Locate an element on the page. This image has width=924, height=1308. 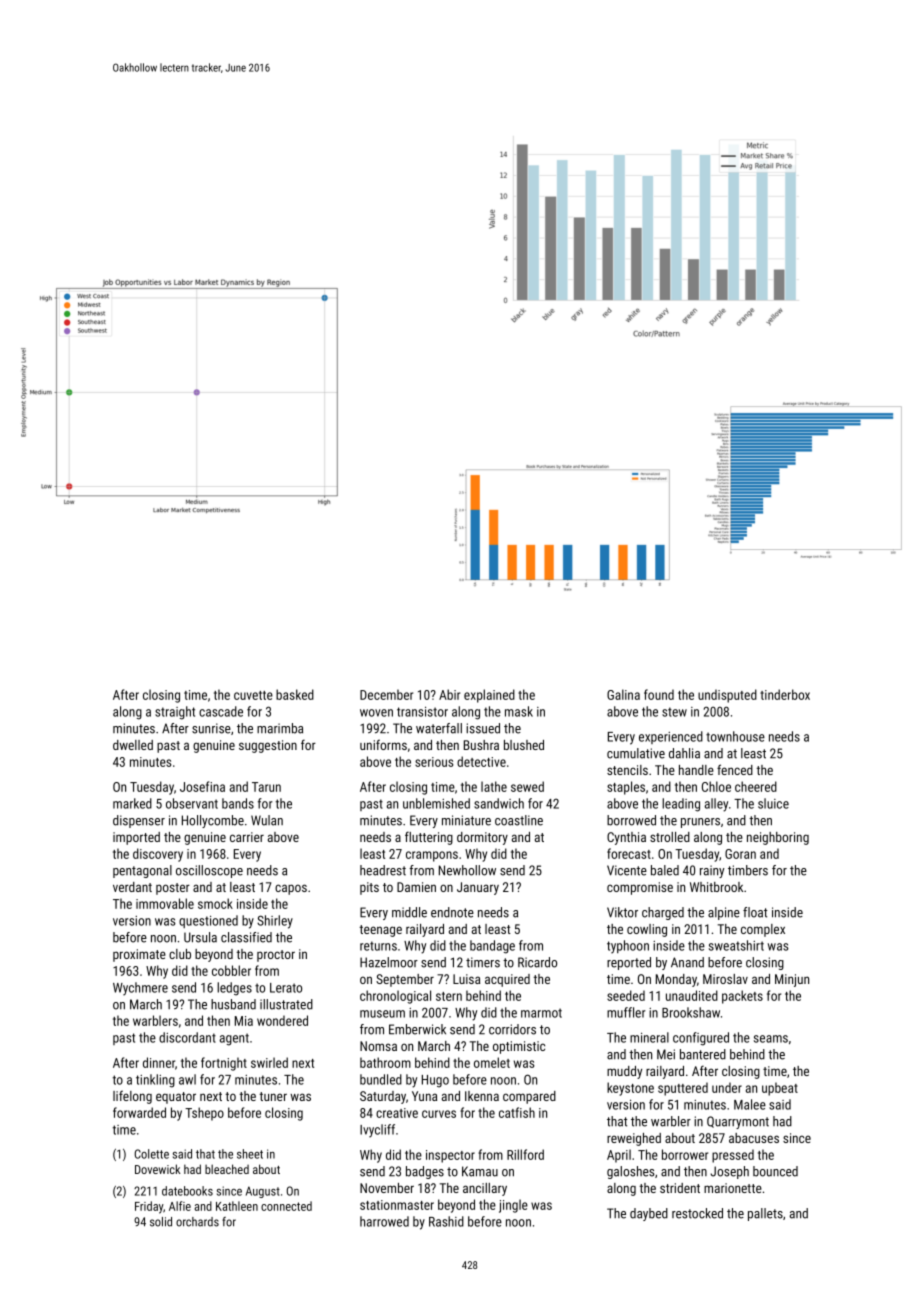
husband is located at coordinates (233, 1004).
